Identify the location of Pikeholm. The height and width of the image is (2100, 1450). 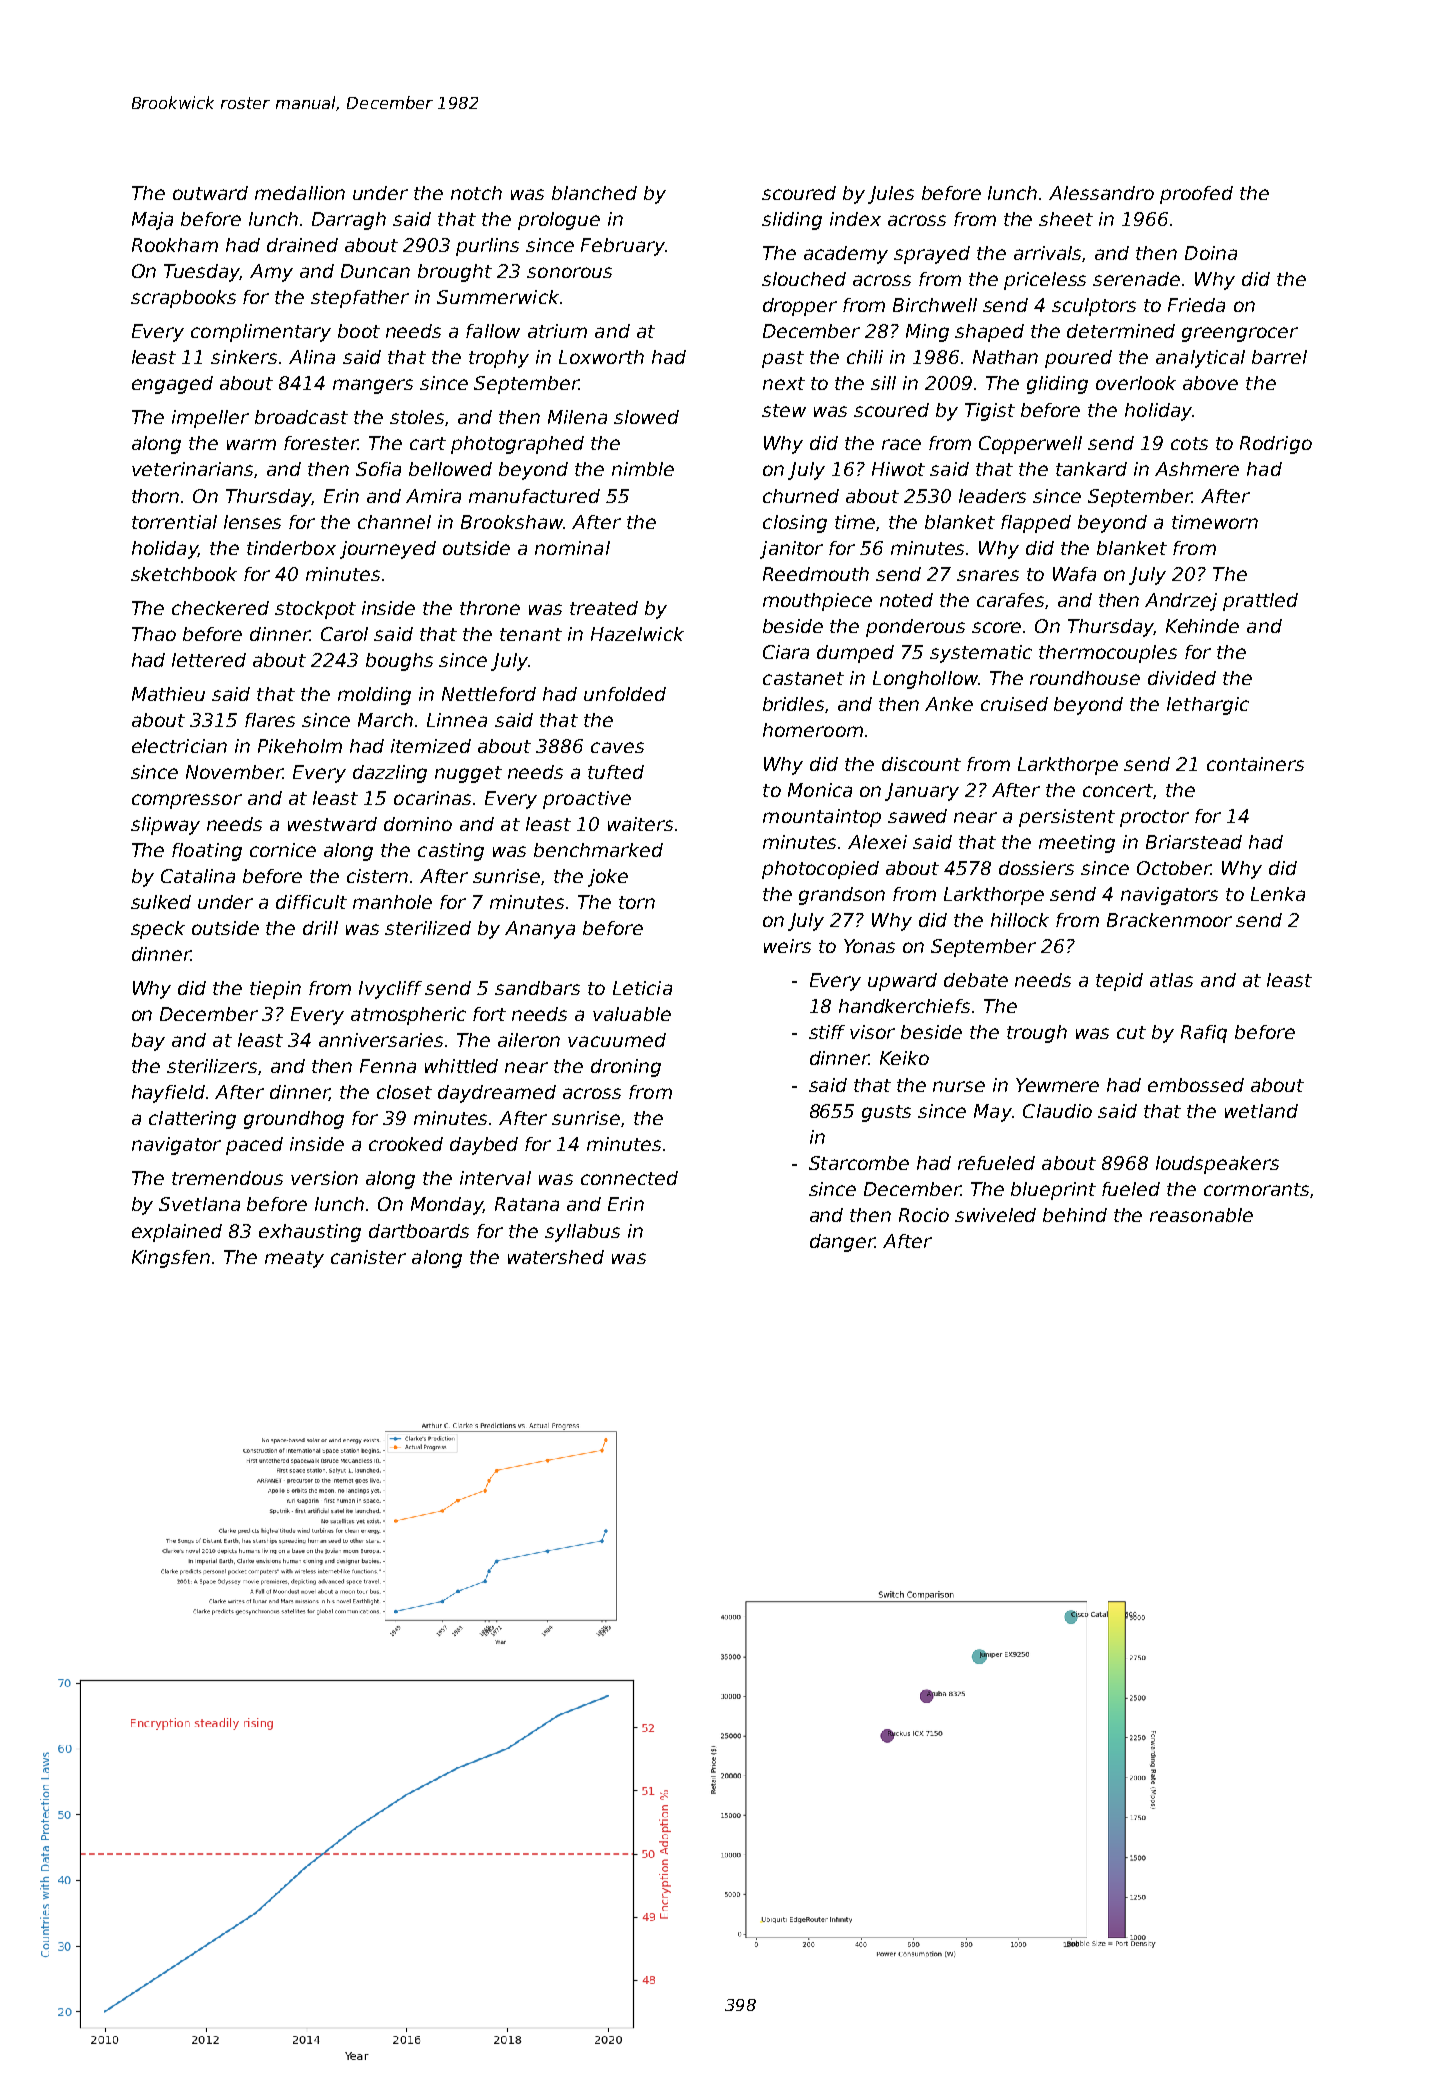
(300, 746).
